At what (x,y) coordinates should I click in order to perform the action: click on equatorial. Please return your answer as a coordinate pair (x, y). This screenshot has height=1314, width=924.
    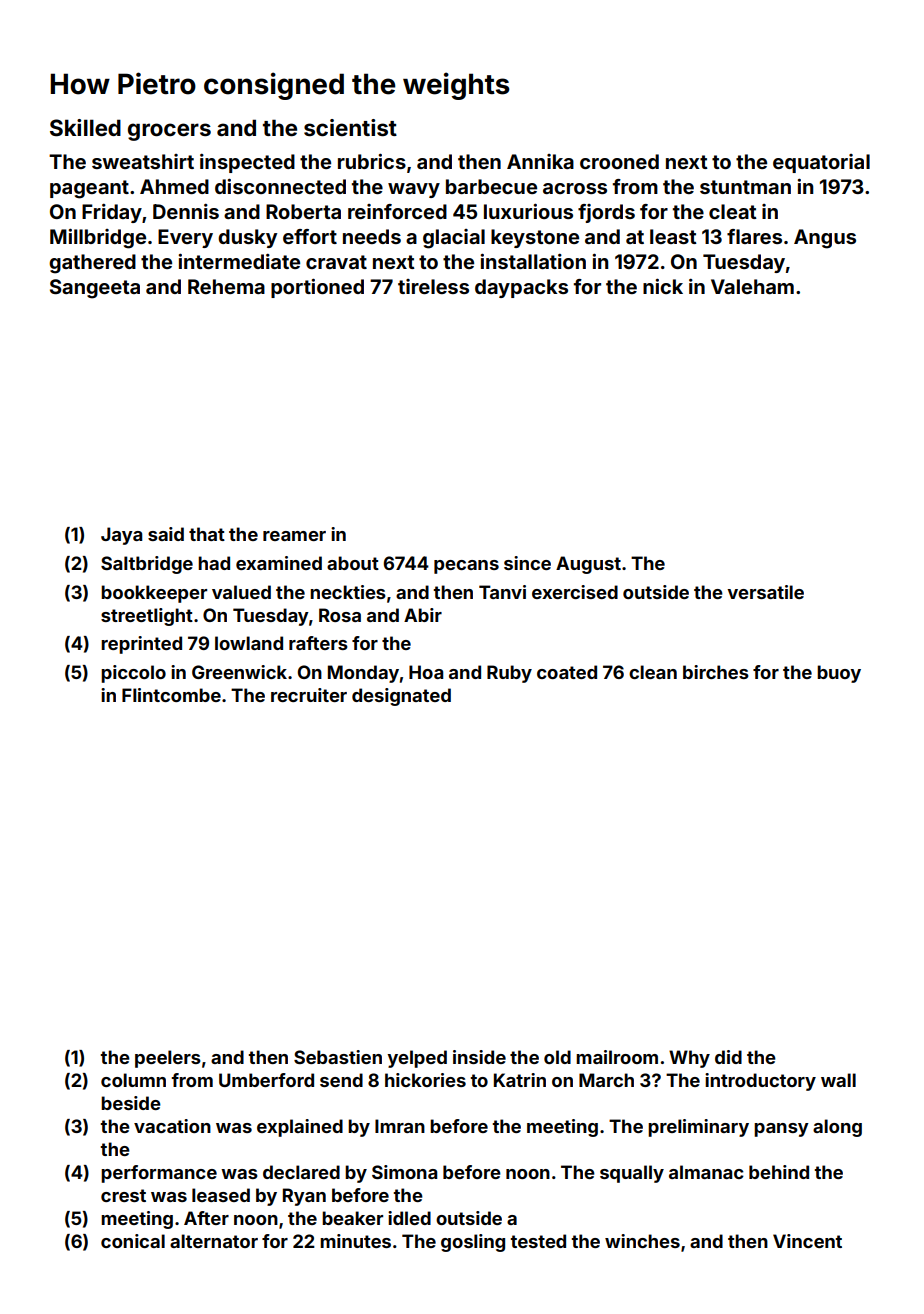
    Looking at the image, I should click on (821, 163).
